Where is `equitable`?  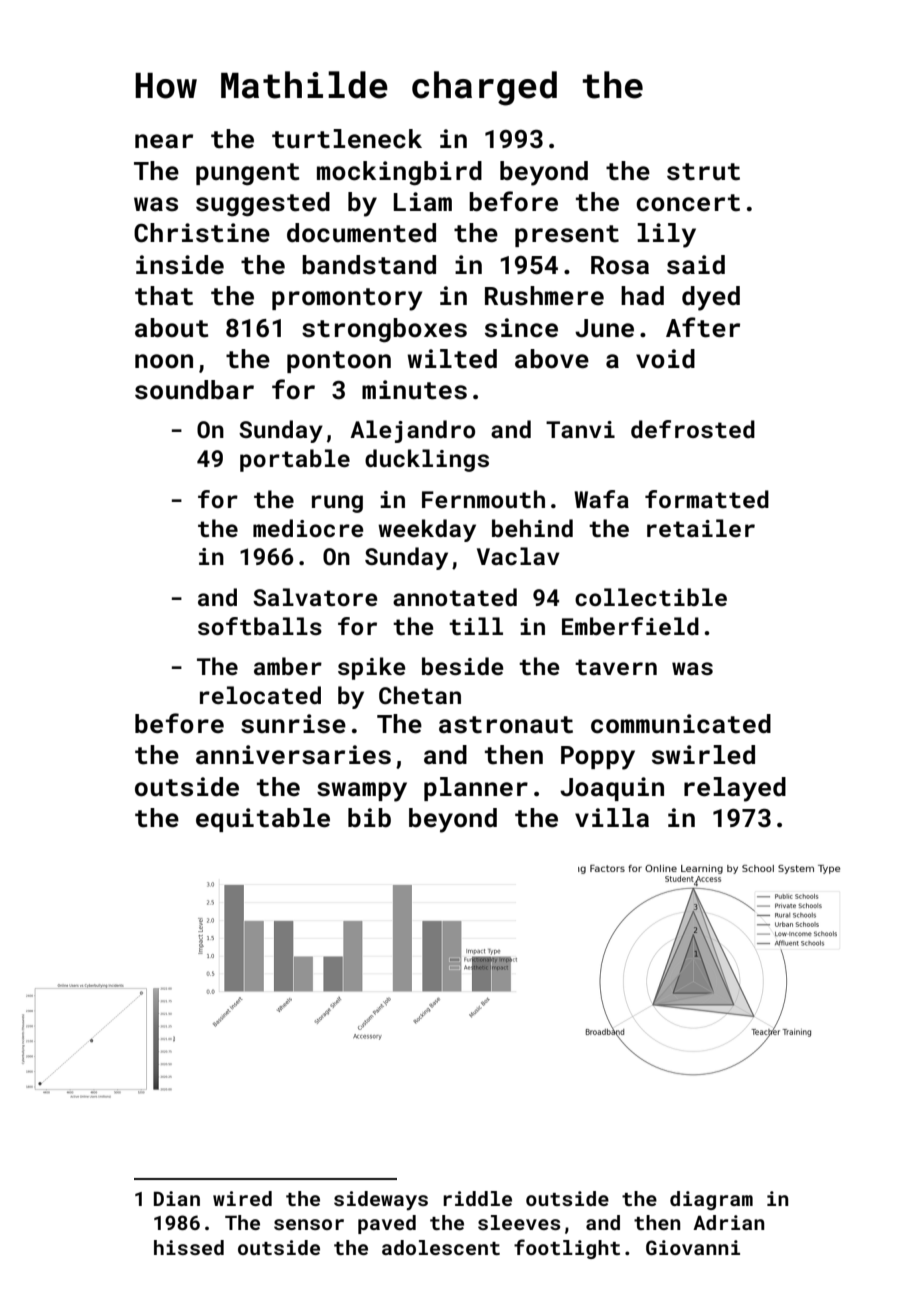
equitable is located at coordinates (263, 820).
